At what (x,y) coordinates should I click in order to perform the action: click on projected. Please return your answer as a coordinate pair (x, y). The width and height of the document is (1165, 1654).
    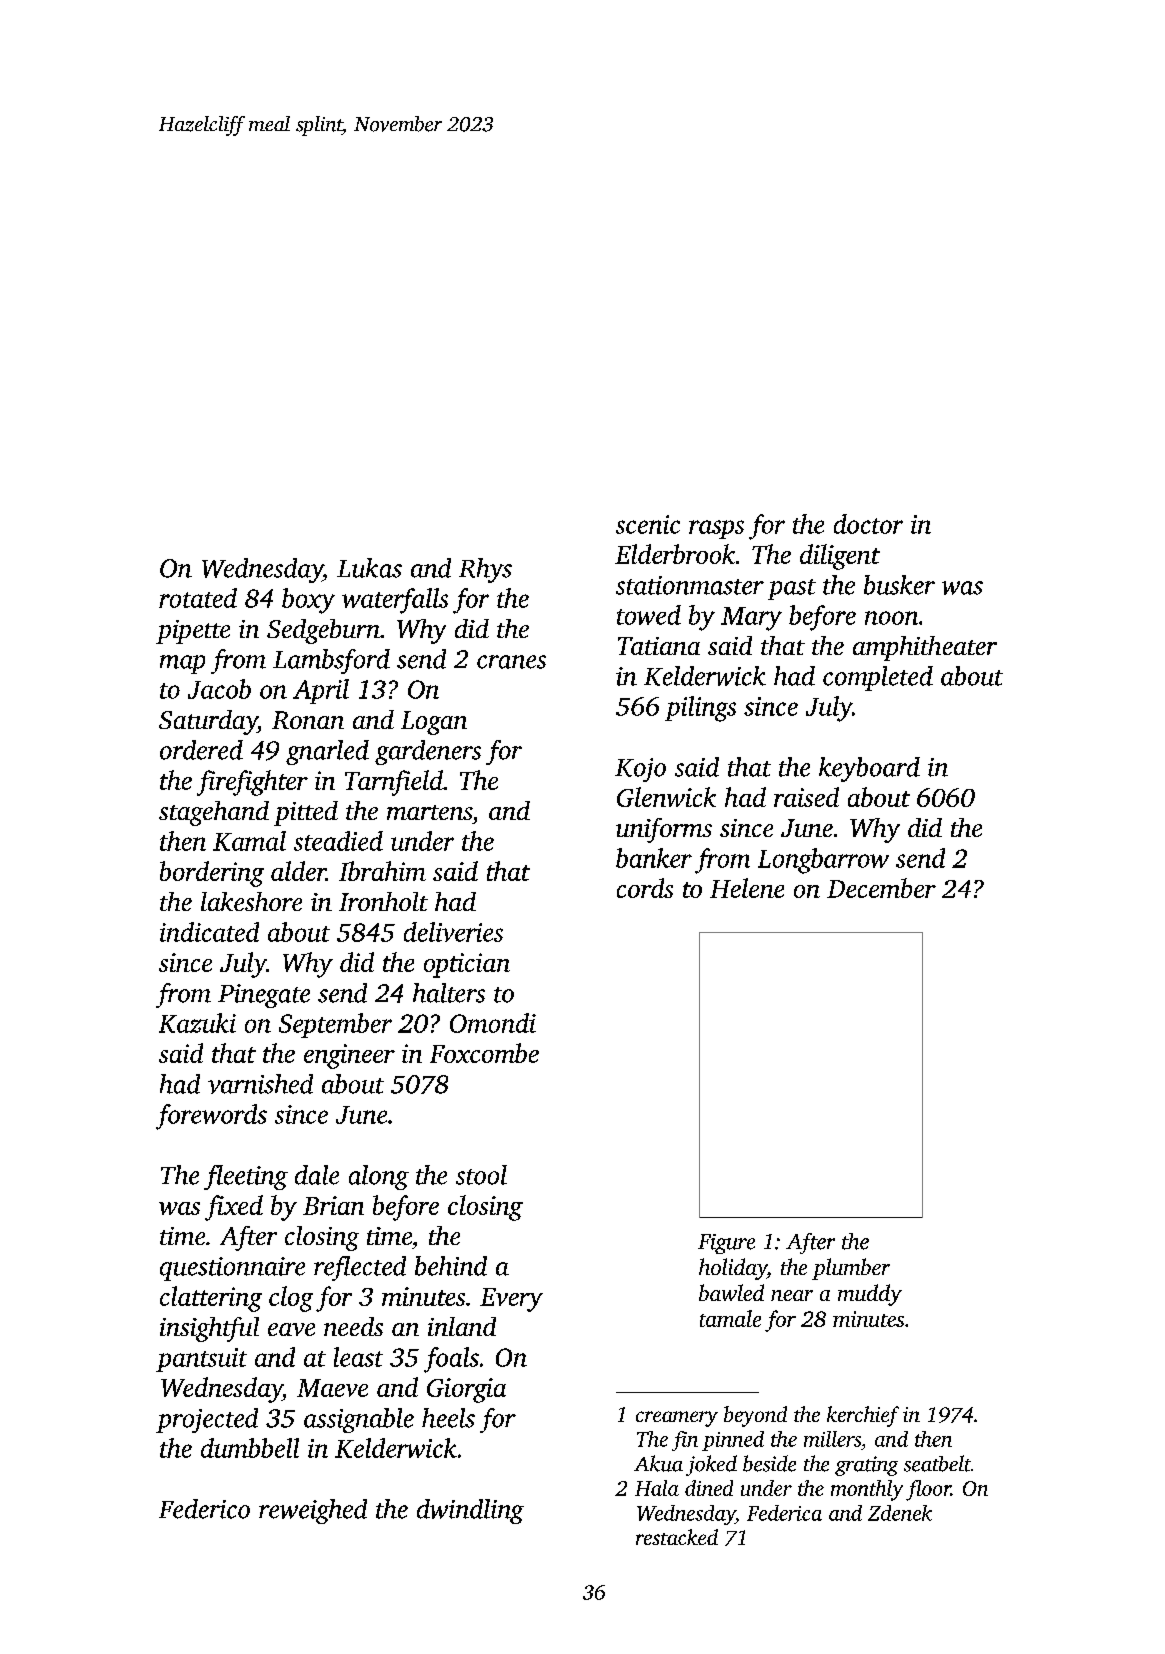
    Looking at the image, I should click on (207, 1420).
